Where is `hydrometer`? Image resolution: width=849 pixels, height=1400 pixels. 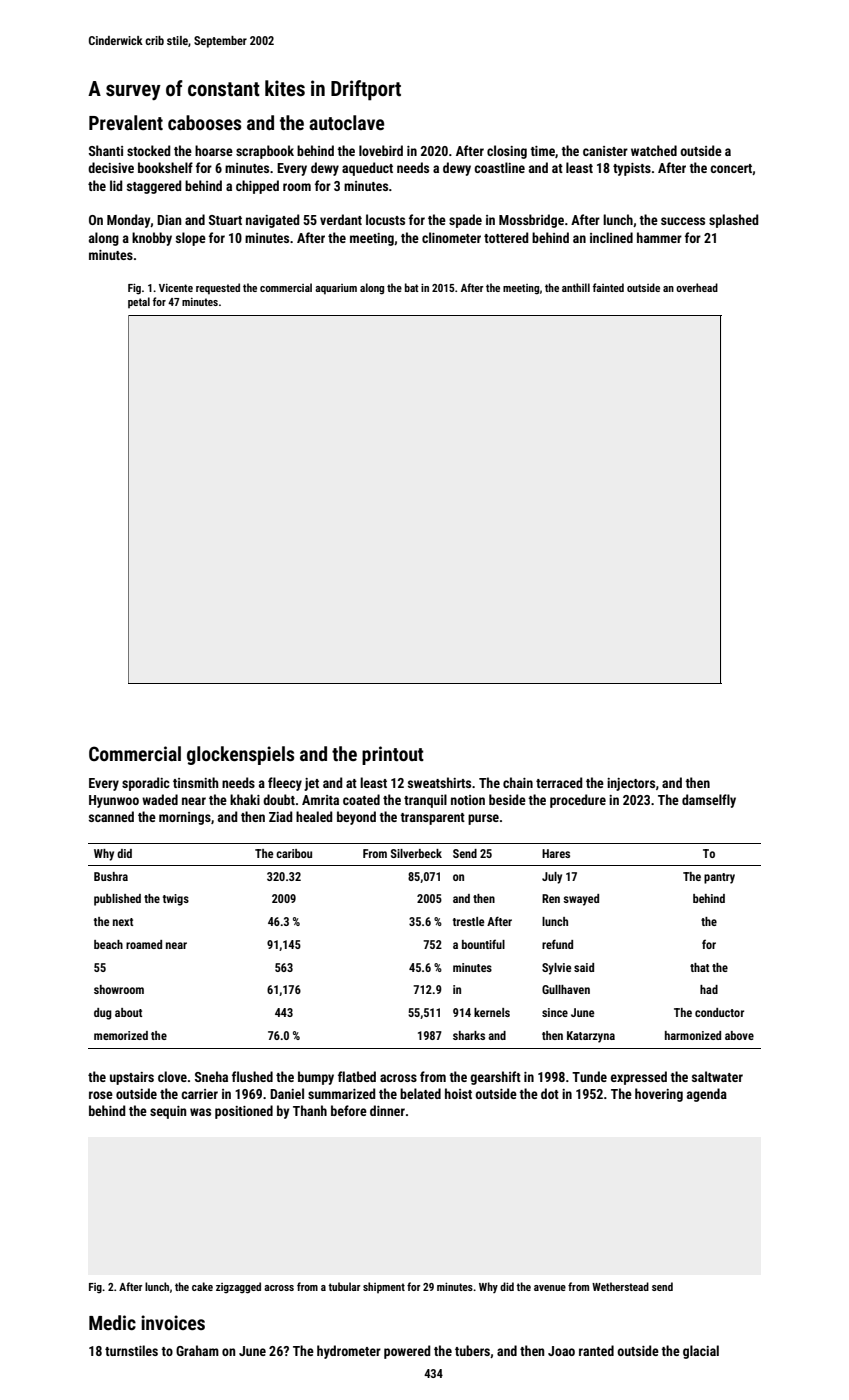 hydrometer is located at coordinates (349, 1352).
